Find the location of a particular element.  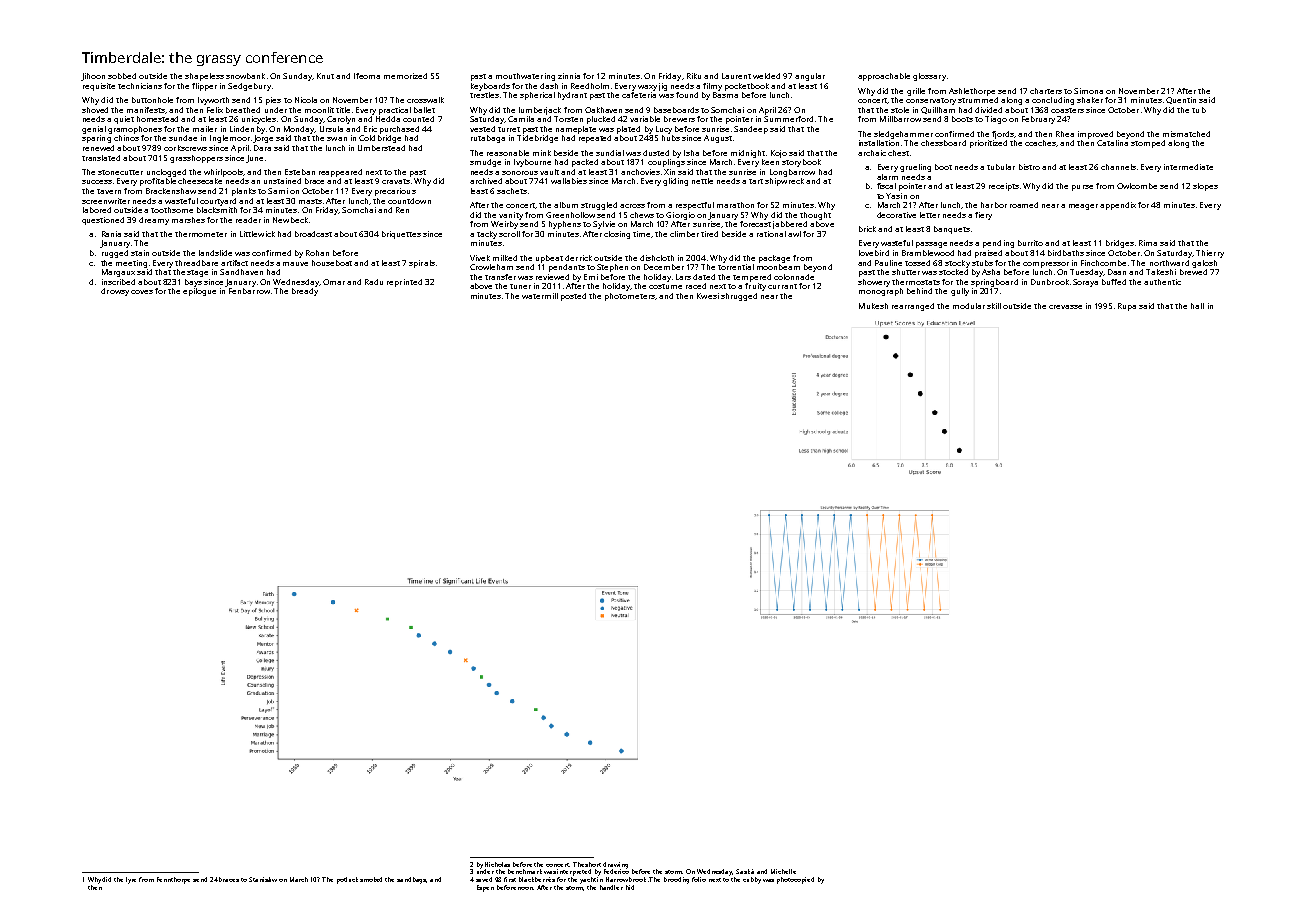

Rima is located at coordinates (1148, 243).
